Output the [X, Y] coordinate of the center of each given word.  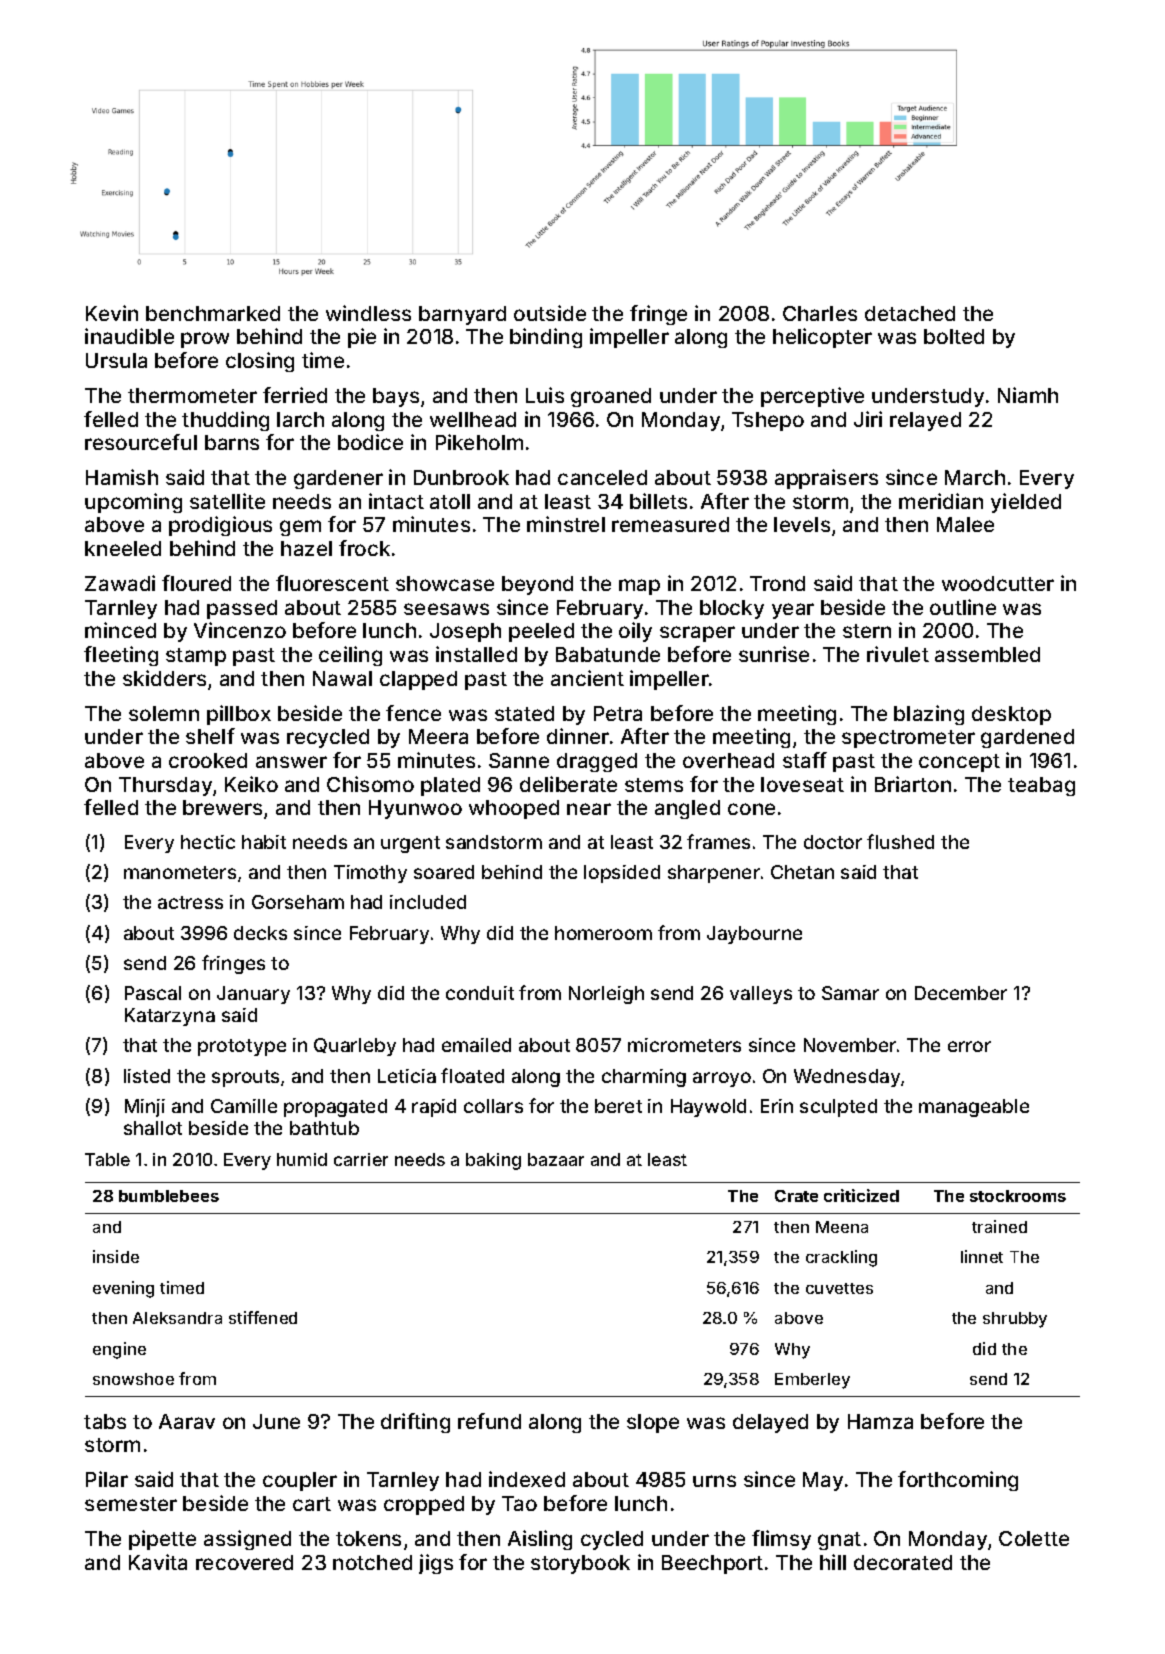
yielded [1026, 503]
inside [116, 1256]
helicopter [822, 338]
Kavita [158, 1562]
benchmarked [213, 313]
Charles [820, 313]
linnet [982, 1256]
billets [658, 501]
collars [493, 1106]
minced [120, 630]
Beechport [712, 1564]
